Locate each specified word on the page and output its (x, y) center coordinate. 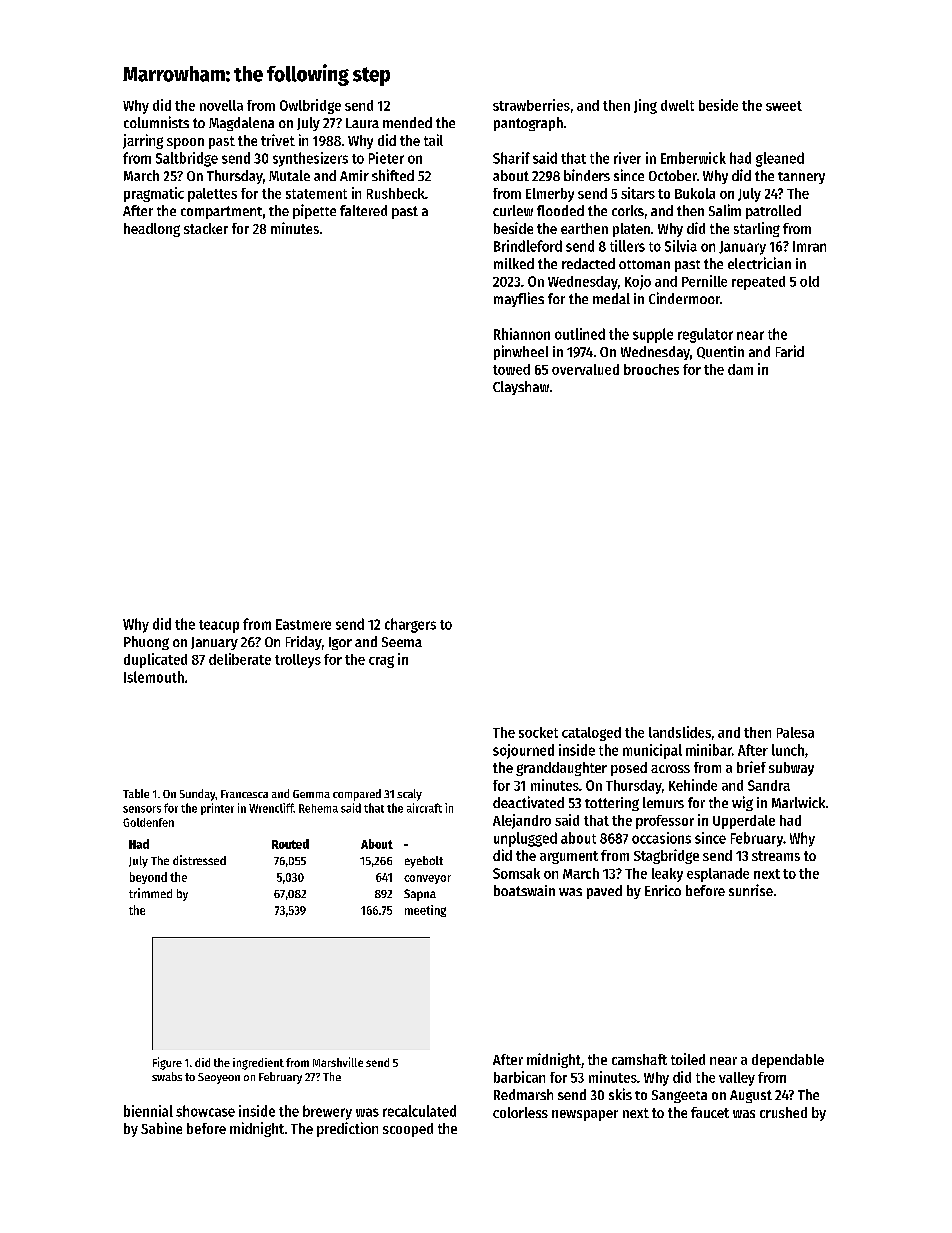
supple (653, 335)
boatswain (524, 890)
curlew (513, 210)
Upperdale (744, 822)
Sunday (197, 795)
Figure (167, 1063)
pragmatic (154, 194)
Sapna (420, 895)
